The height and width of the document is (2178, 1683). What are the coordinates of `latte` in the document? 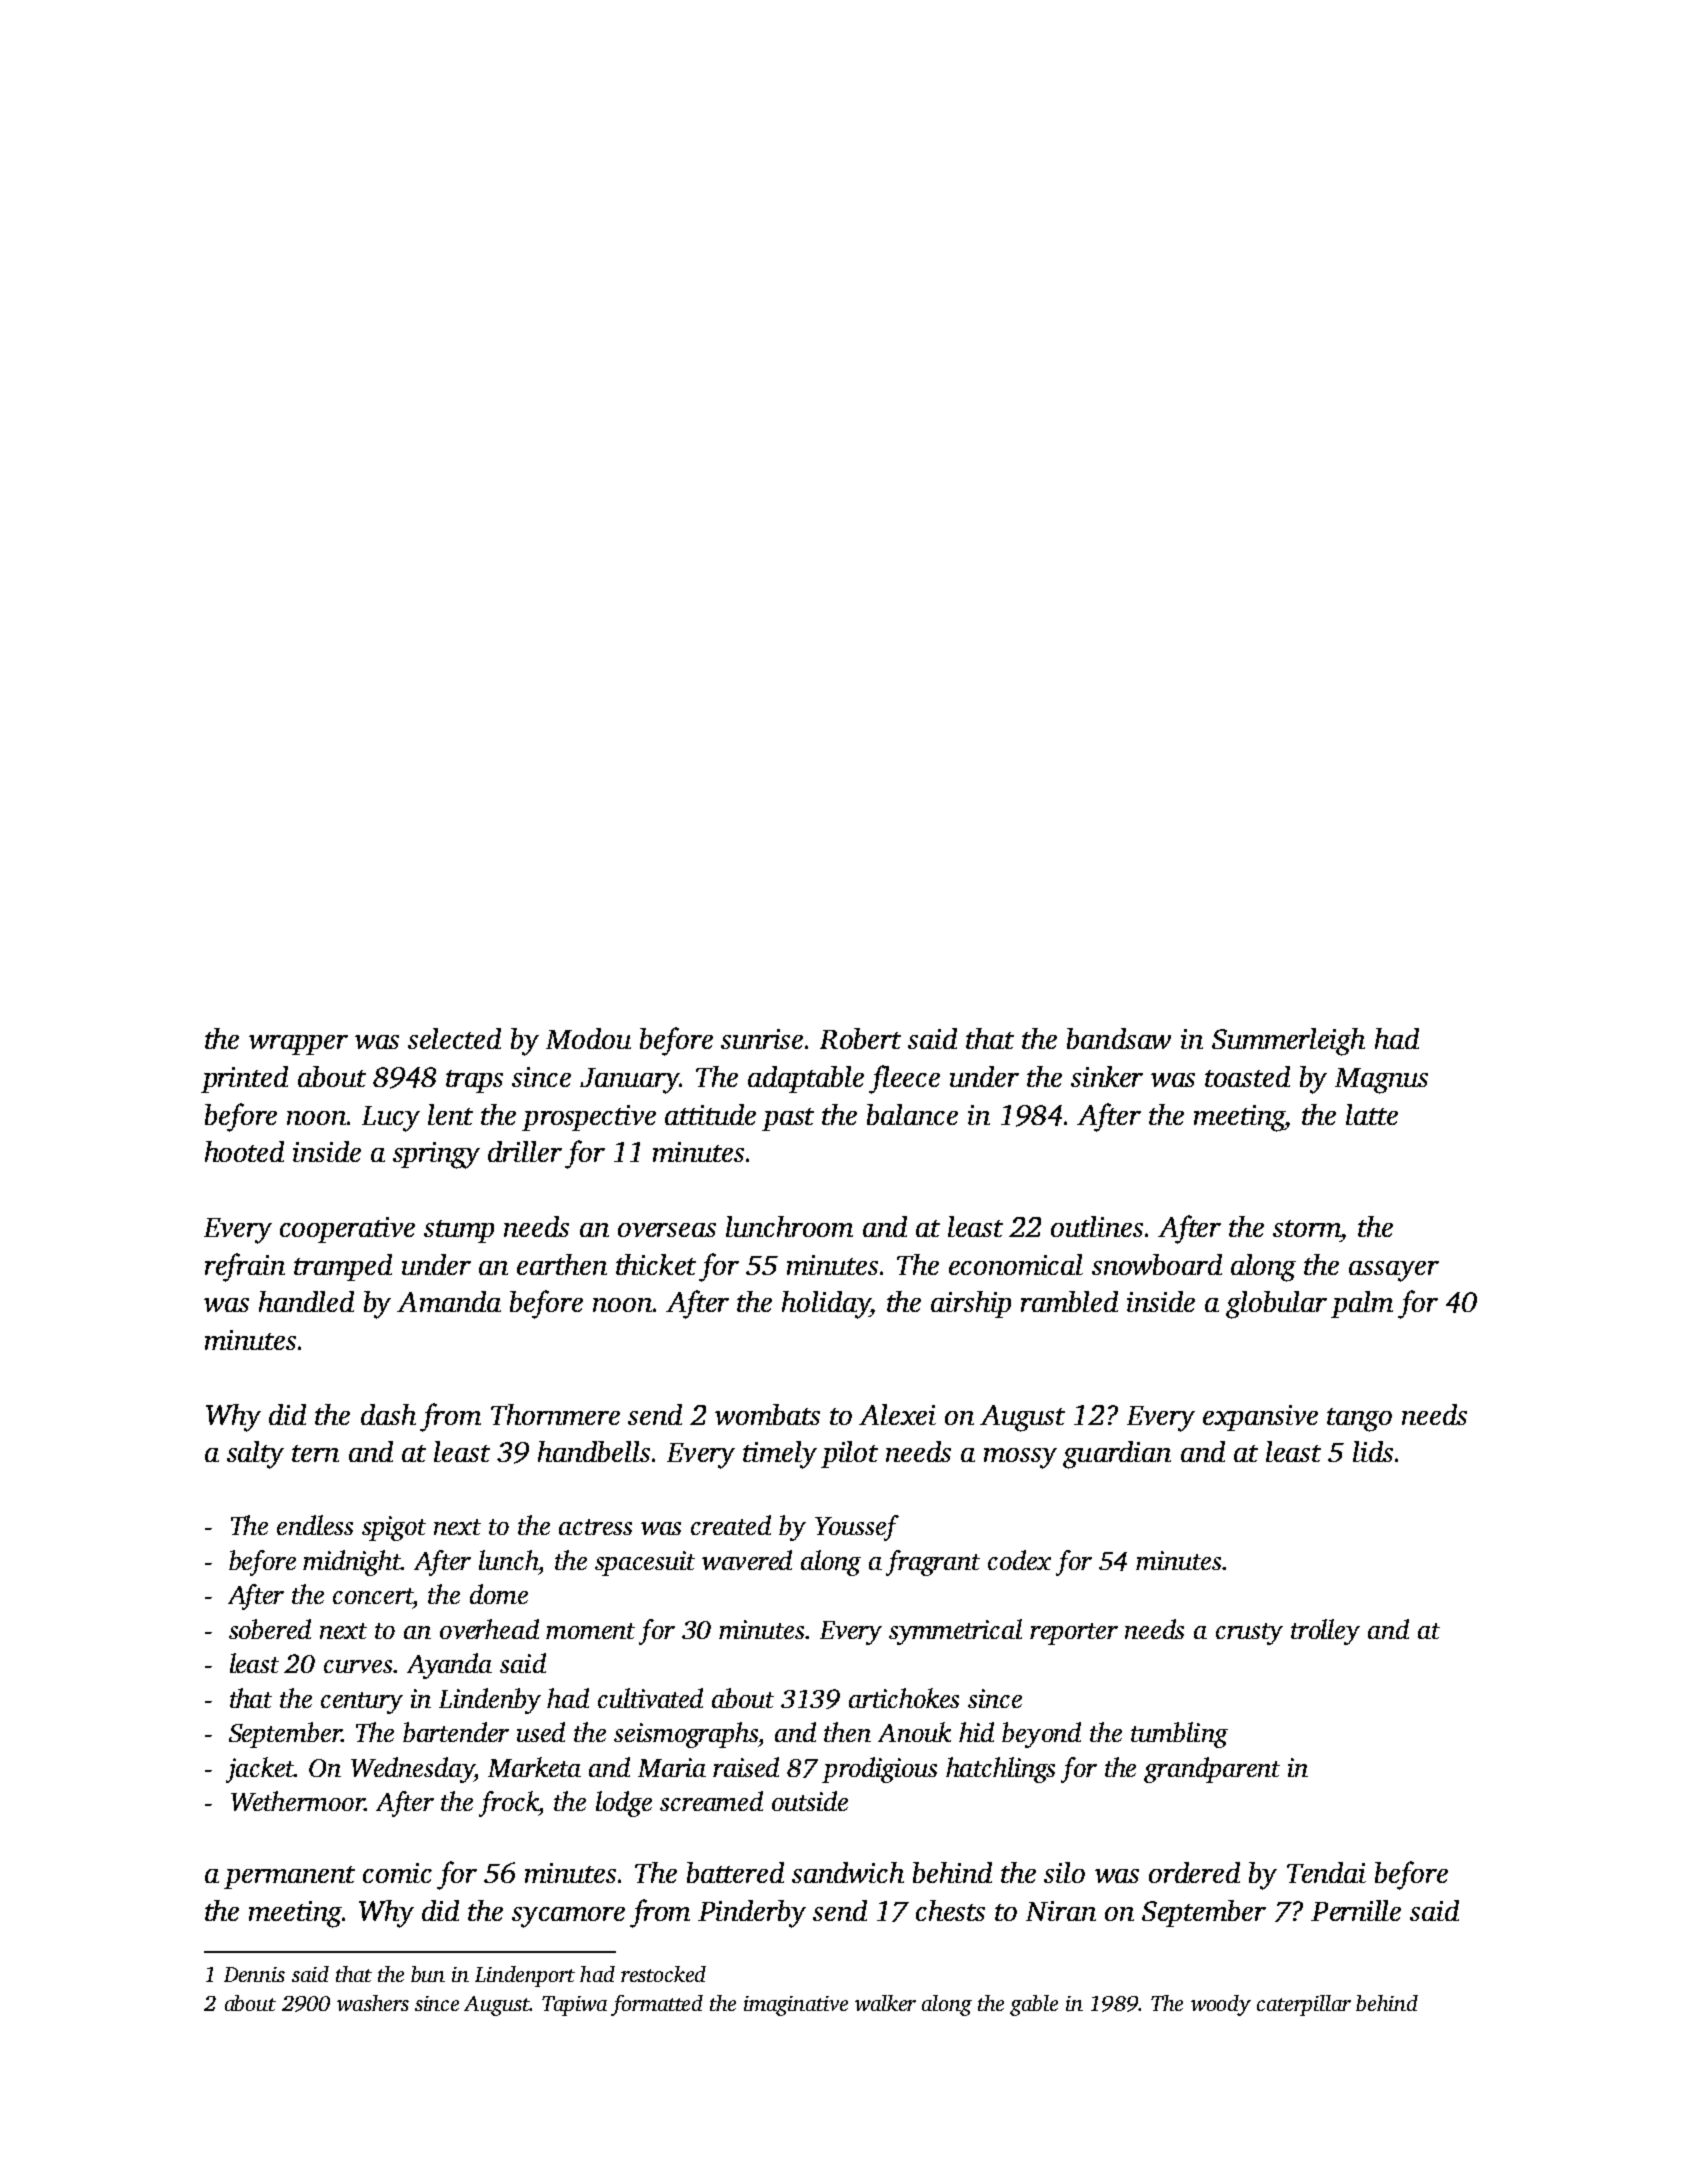 It's located at (1372, 1114).
